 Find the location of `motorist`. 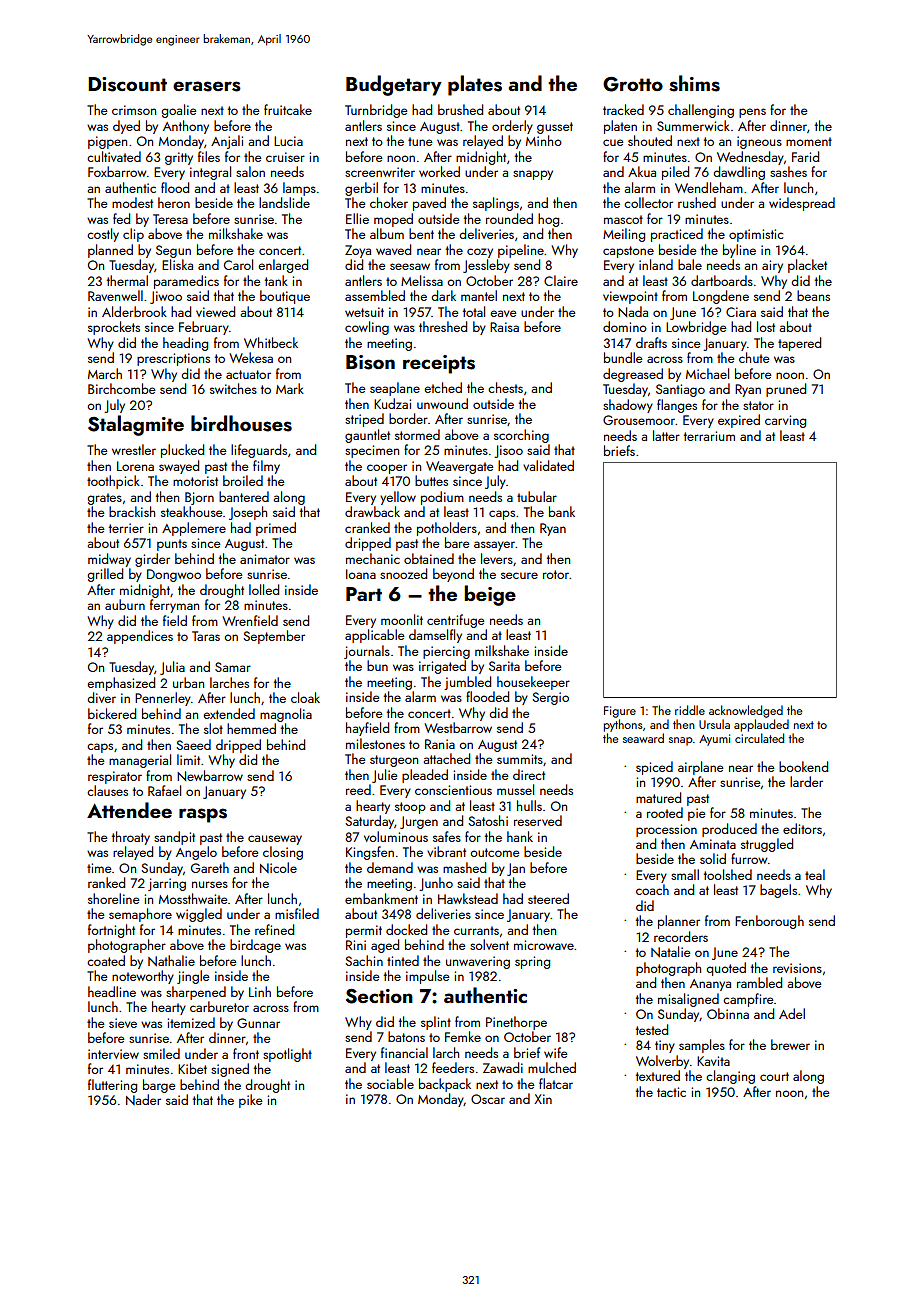

motorist is located at coordinates (195, 481).
